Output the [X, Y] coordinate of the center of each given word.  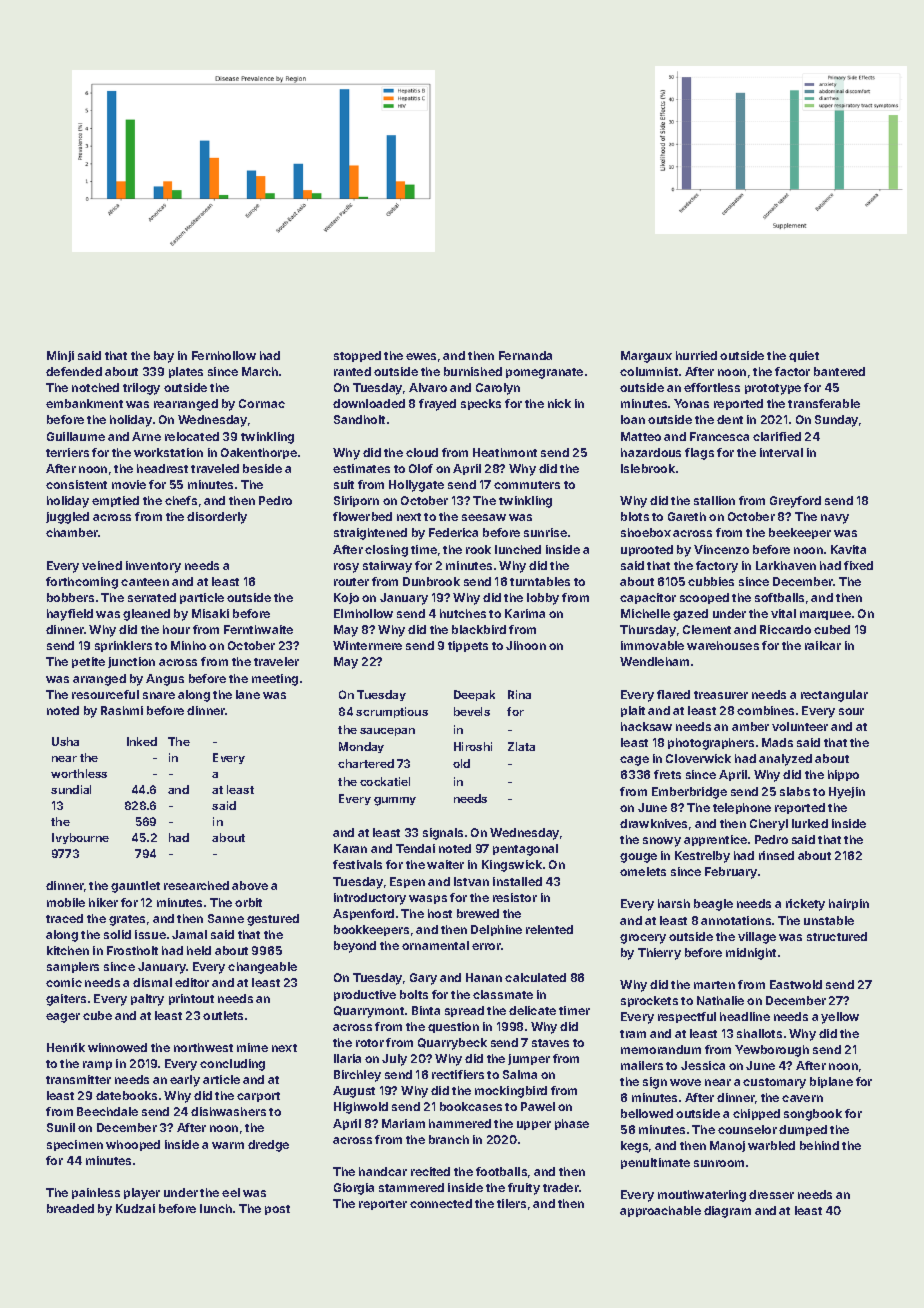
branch [449, 1139]
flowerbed [362, 516]
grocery [643, 939]
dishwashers [228, 1111]
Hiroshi [473, 746]
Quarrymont [369, 1012]
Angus [165, 680]
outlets [223, 1015]
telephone [742, 808]
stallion [714, 500]
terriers [67, 452]
